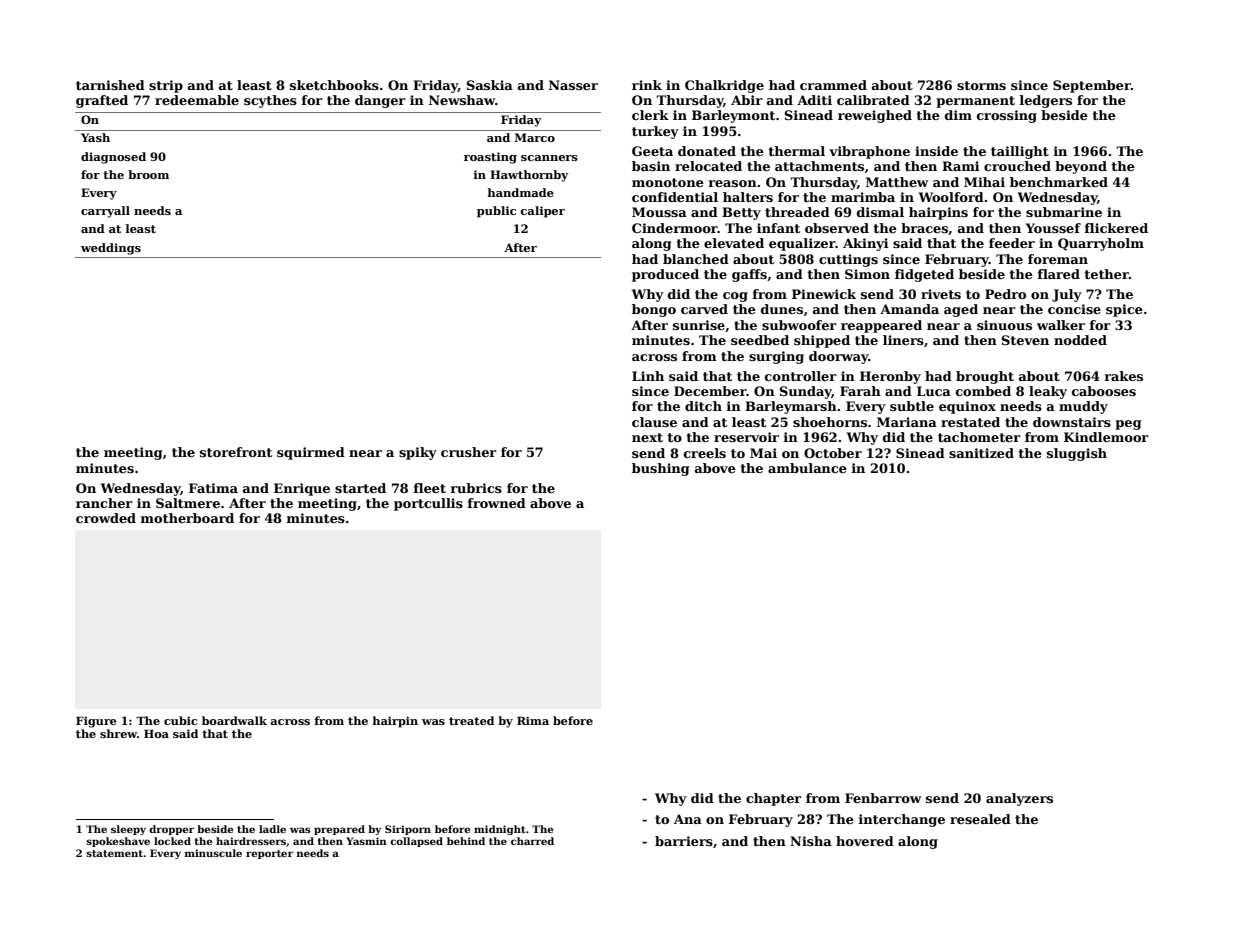 This document has width=1233, height=952. I want to click on ambulance, so click(807, 468).
